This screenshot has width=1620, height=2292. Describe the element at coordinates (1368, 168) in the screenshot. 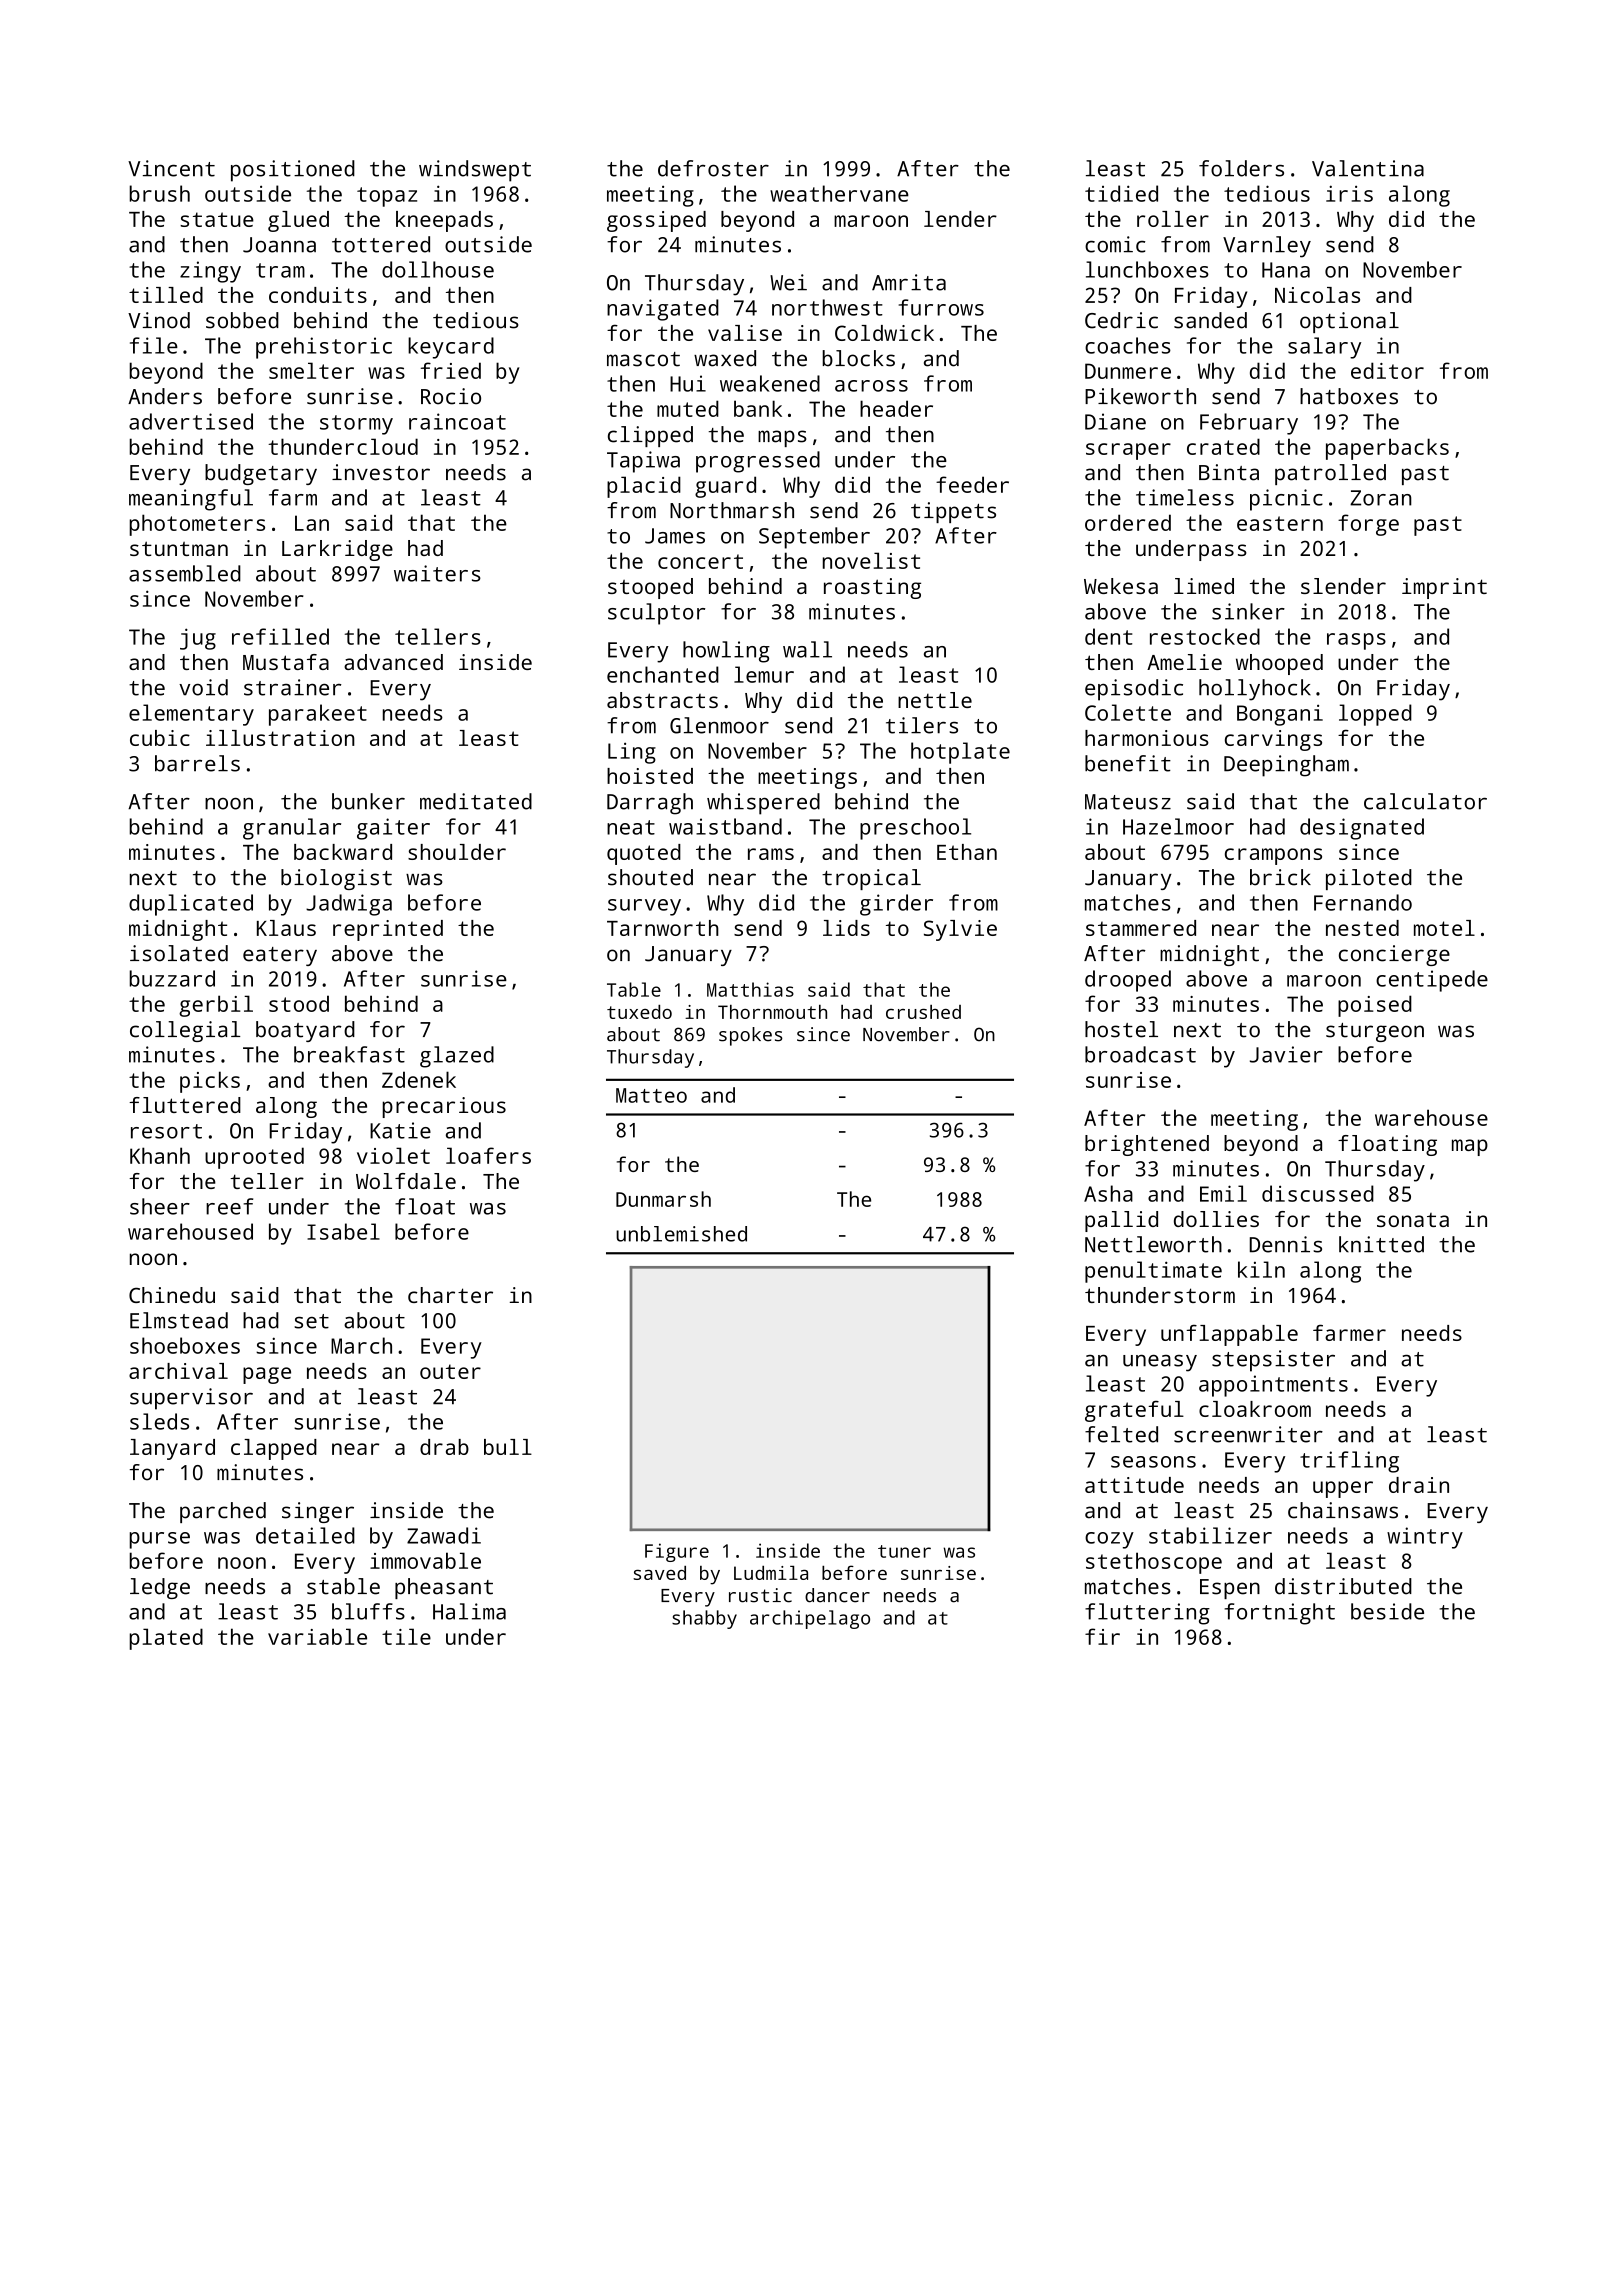

I see `Valentina` at that location.
